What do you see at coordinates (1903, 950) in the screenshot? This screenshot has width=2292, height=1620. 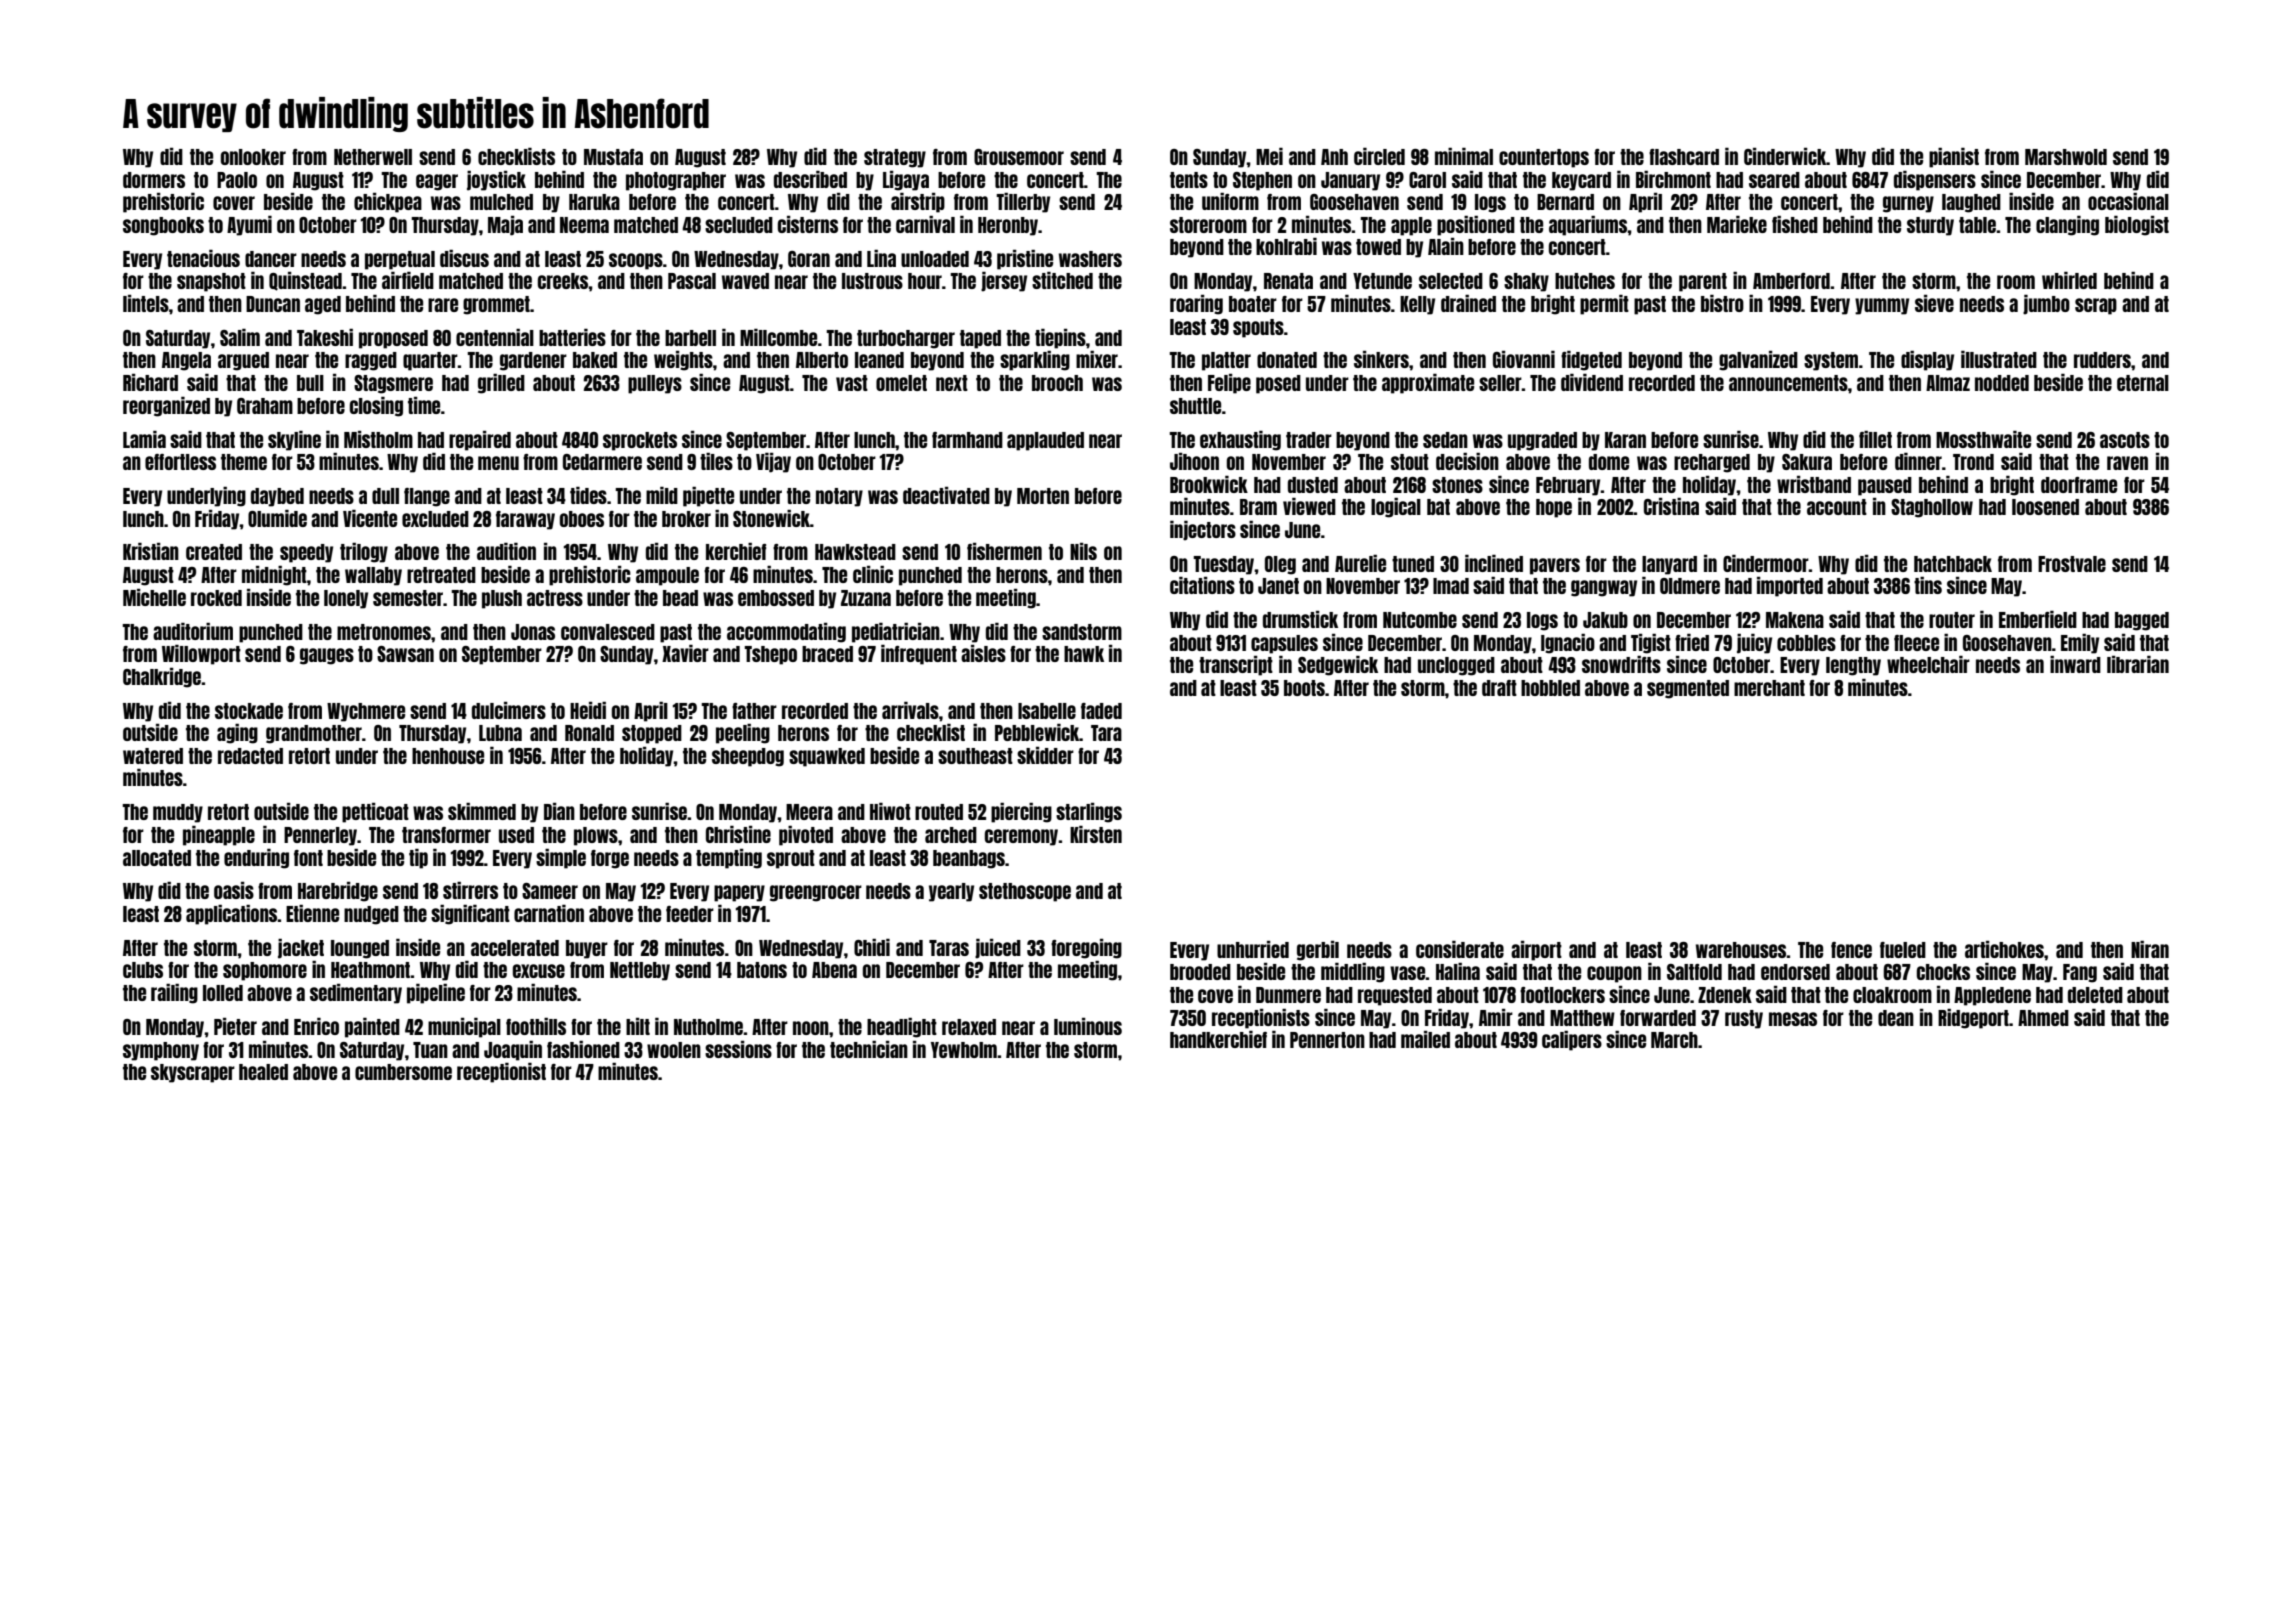 I see `fueled` at bounding box center [1903, 950].
